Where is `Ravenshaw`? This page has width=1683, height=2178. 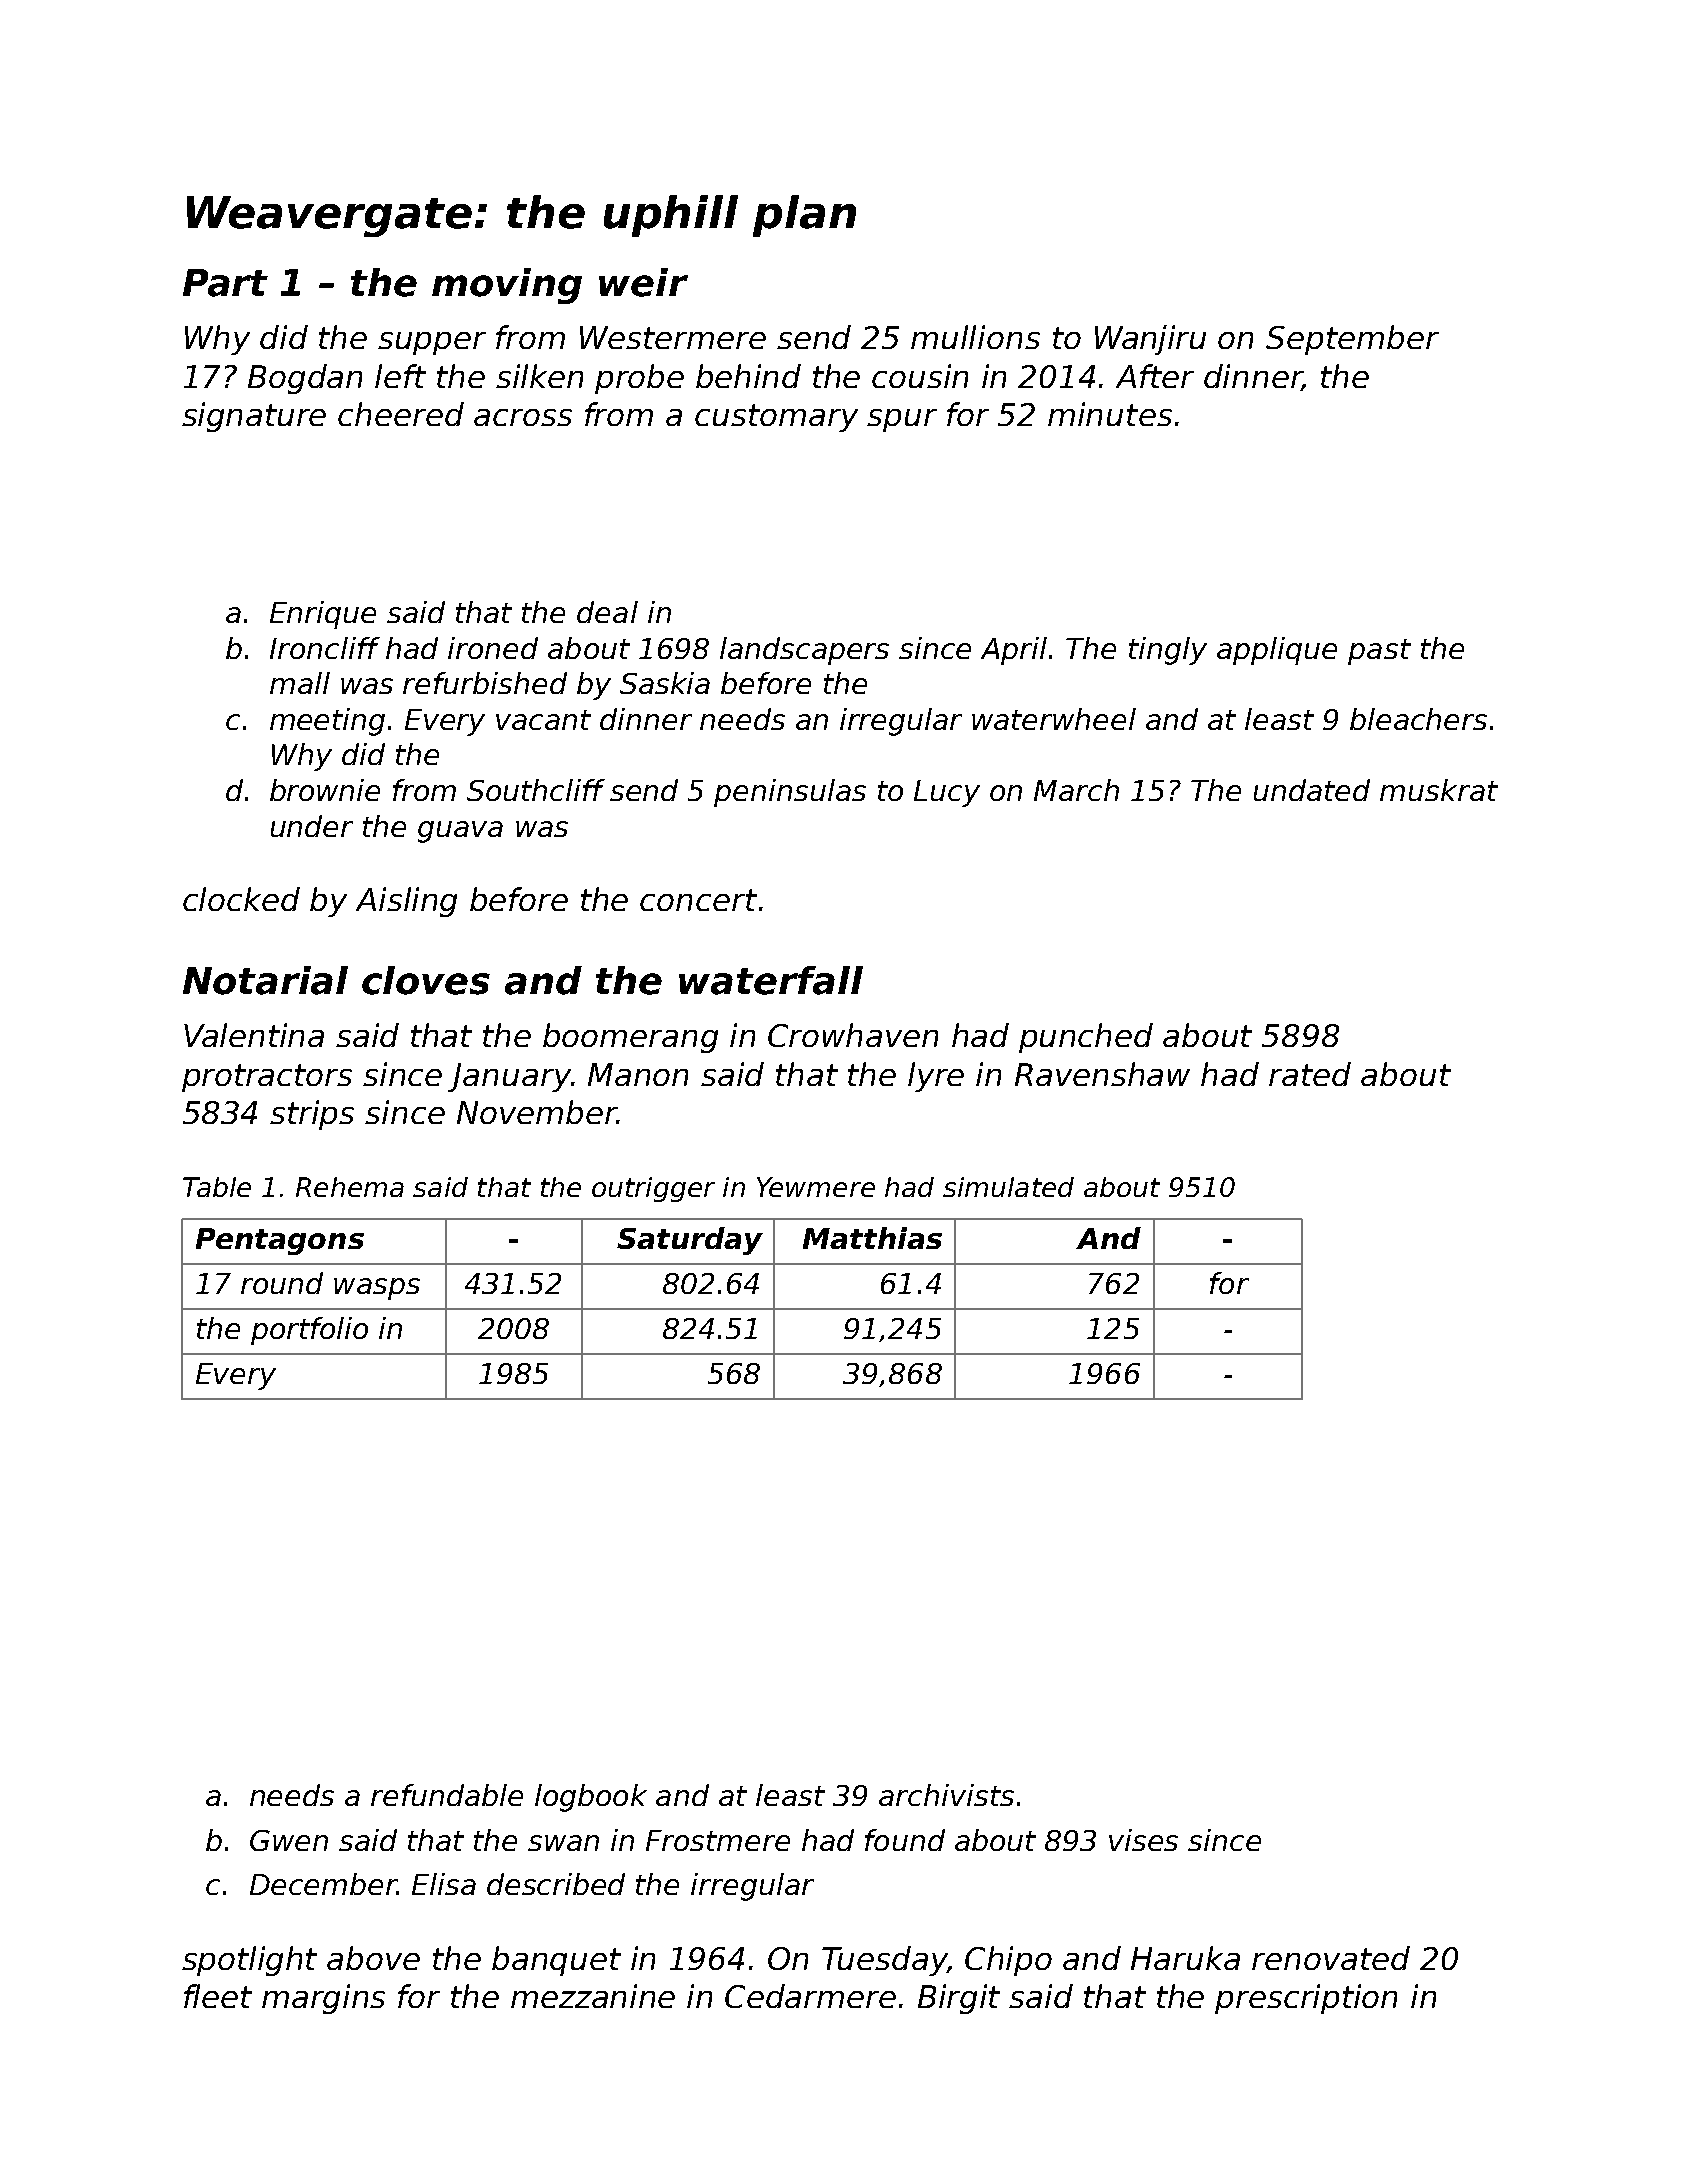 Ravenshaw is located at coordinates (1102, 1074).
